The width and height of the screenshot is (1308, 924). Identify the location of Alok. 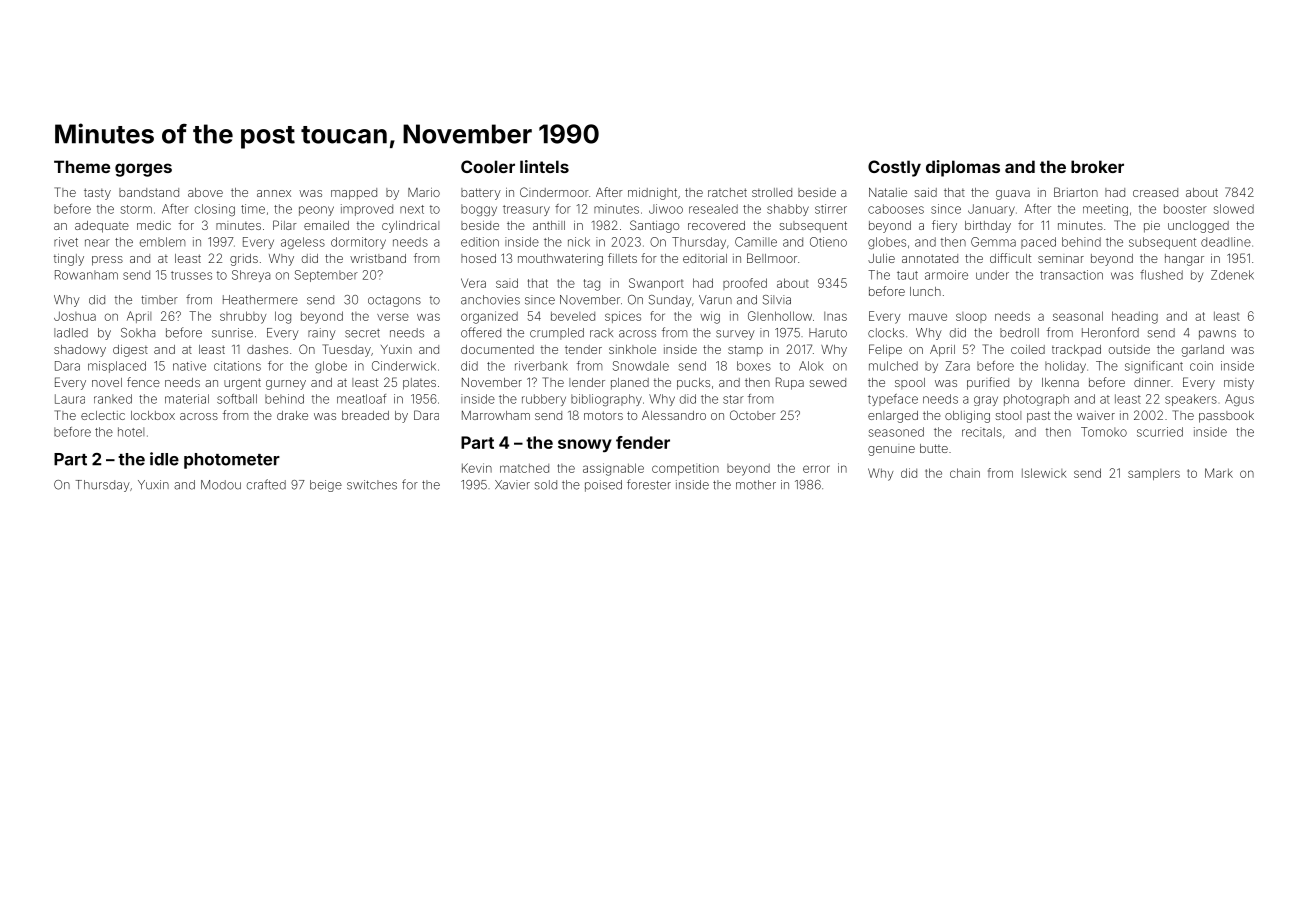
(811, 366).
